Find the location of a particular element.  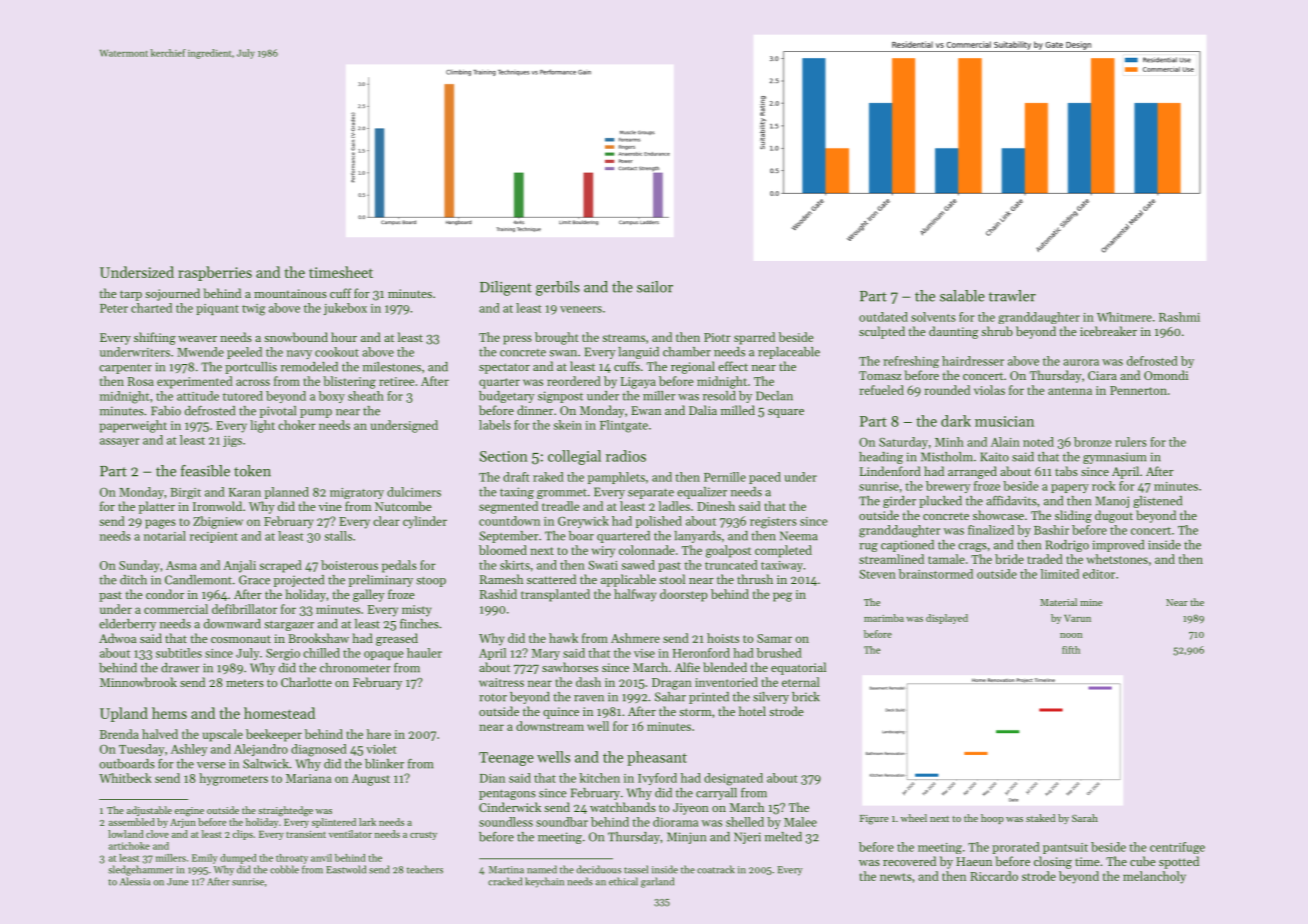

eternal is located at coordinates (801, 682).
